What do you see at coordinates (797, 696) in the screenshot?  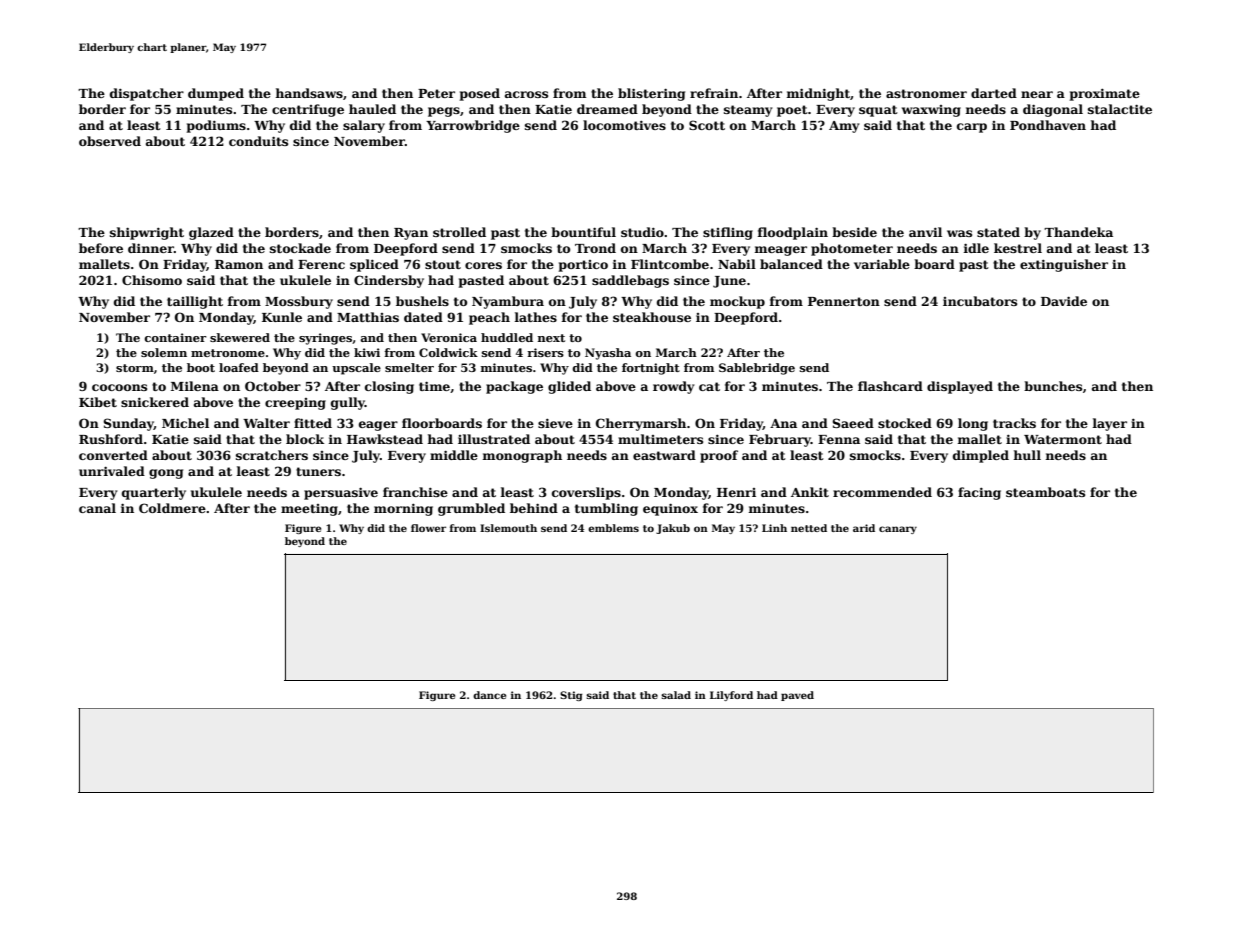 I see `paved` at bounding box center [797, 696].
